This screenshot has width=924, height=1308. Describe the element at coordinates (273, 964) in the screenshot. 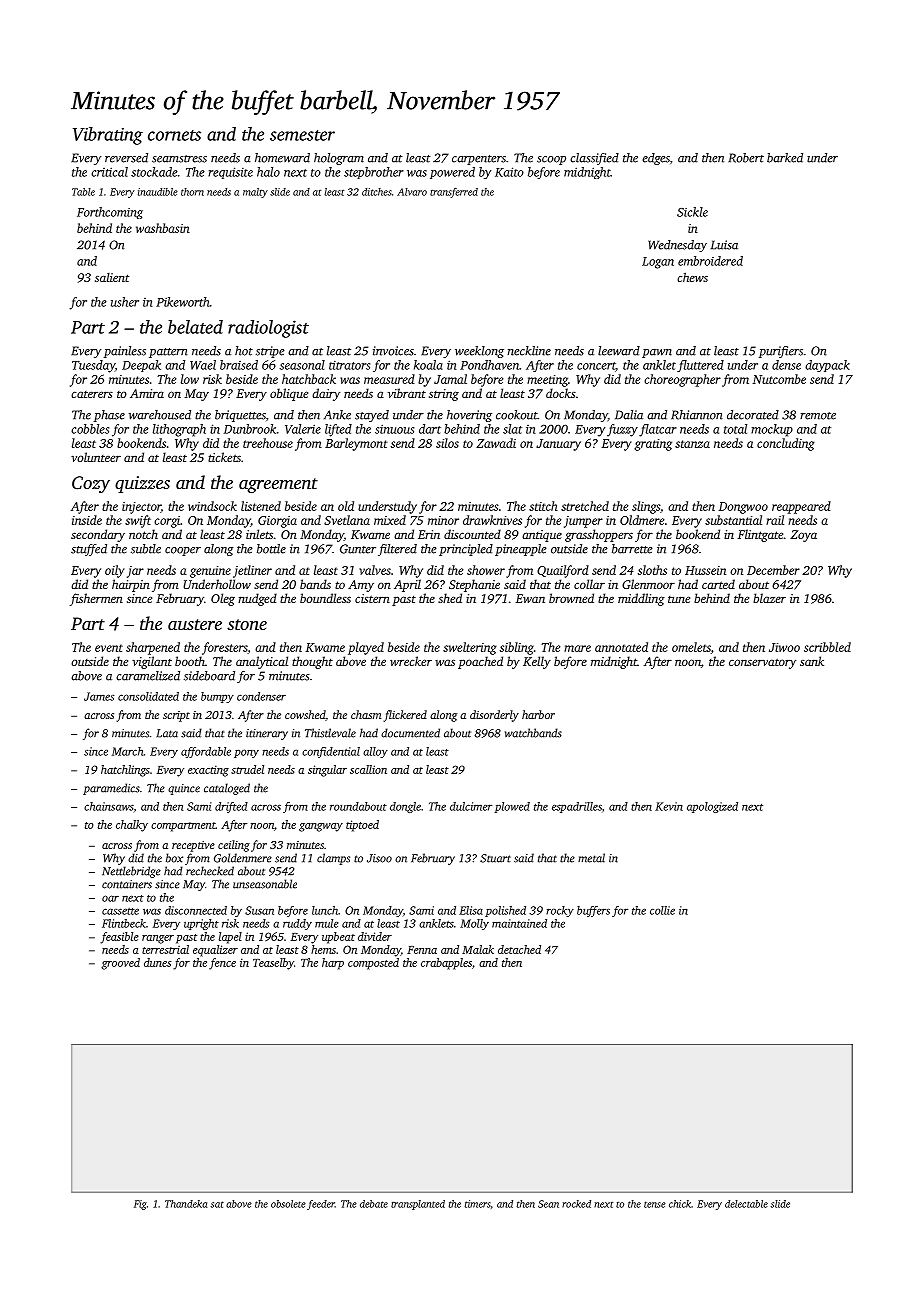

I see `Teaselby` at that location.
